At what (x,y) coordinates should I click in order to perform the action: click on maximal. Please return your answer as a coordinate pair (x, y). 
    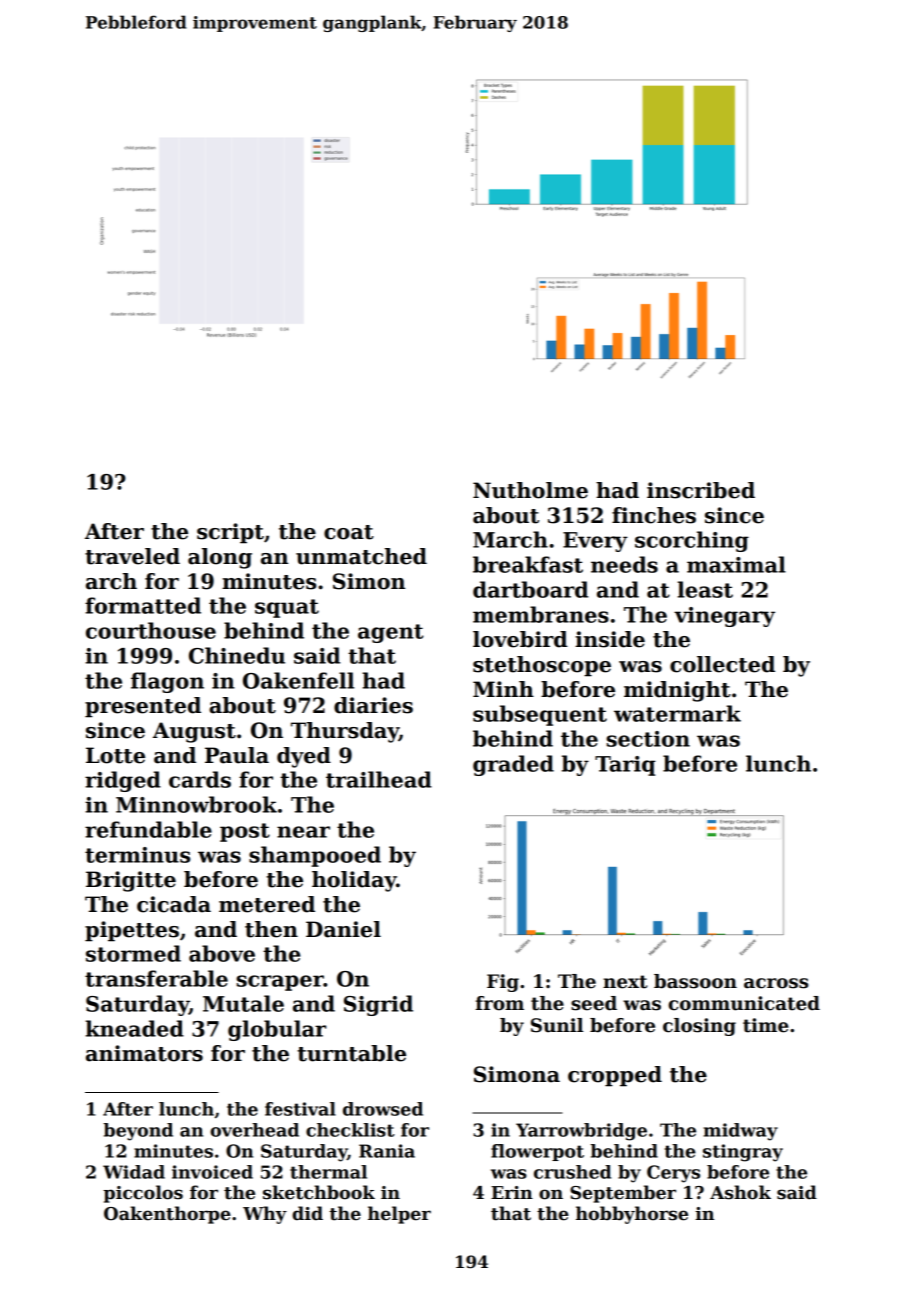
    Looking at the image, I should click on (736, 564).
